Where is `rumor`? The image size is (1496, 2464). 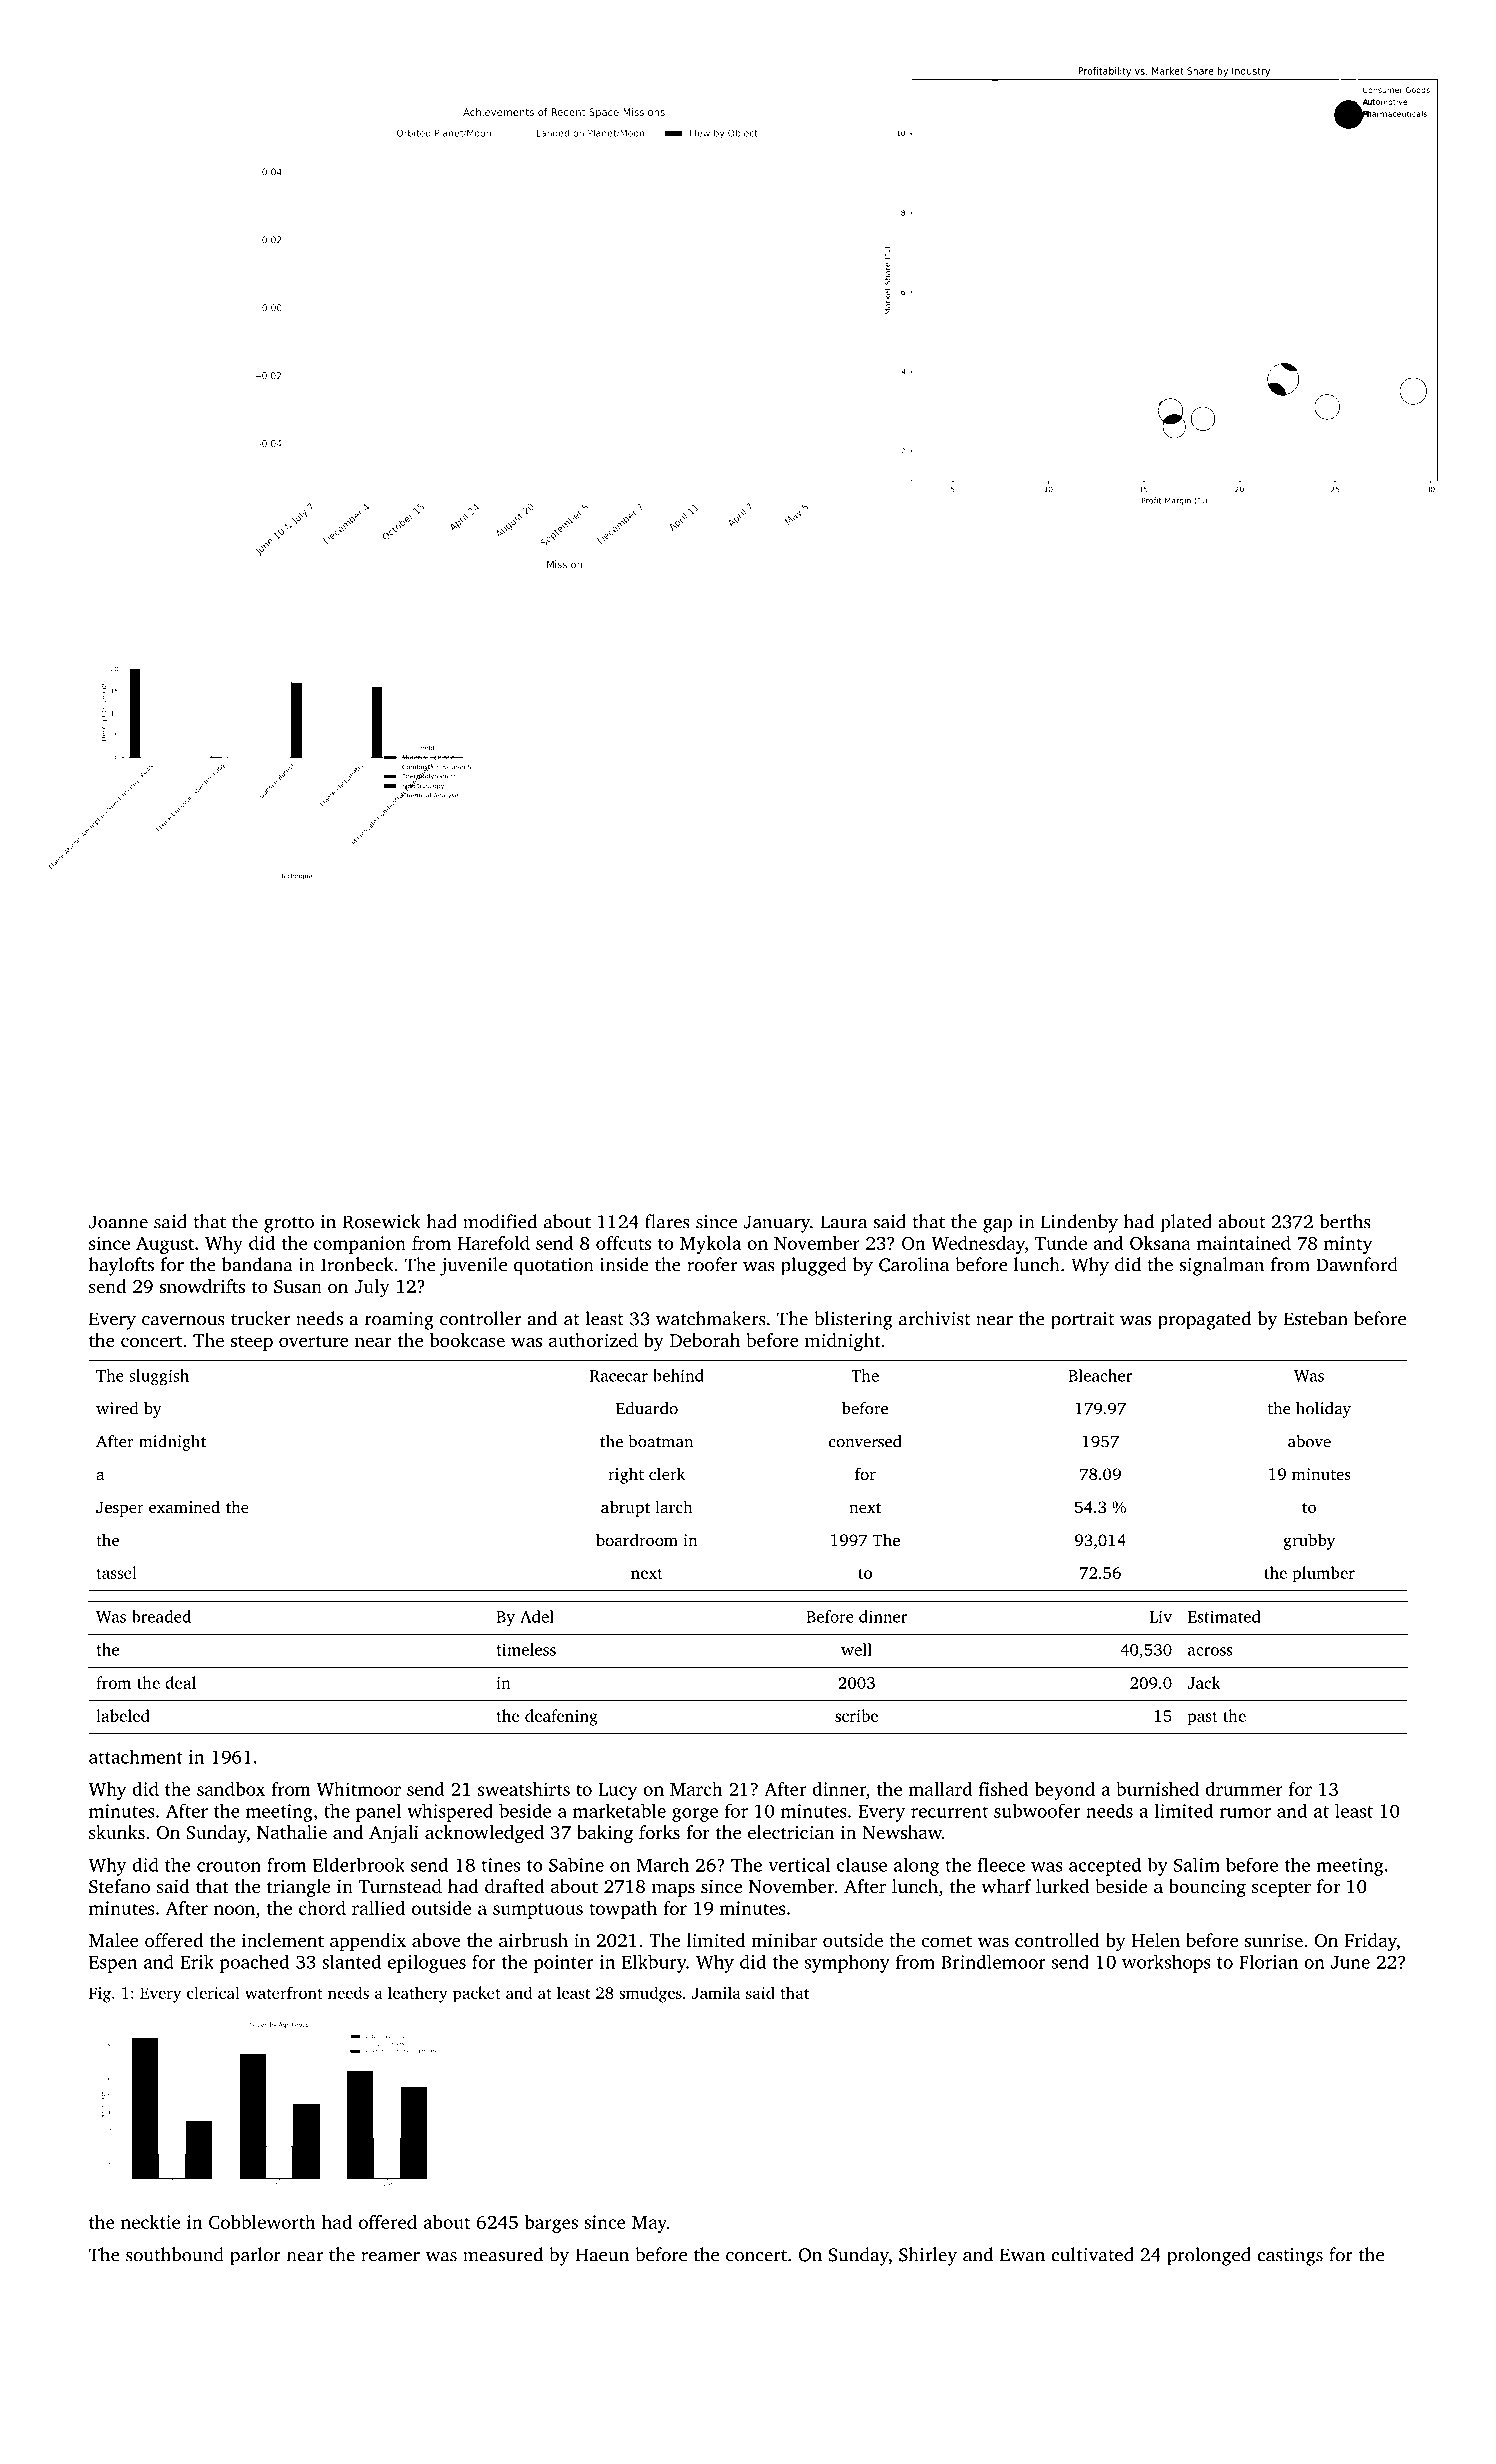
rumor is located at coordinates (1245, 1813).
